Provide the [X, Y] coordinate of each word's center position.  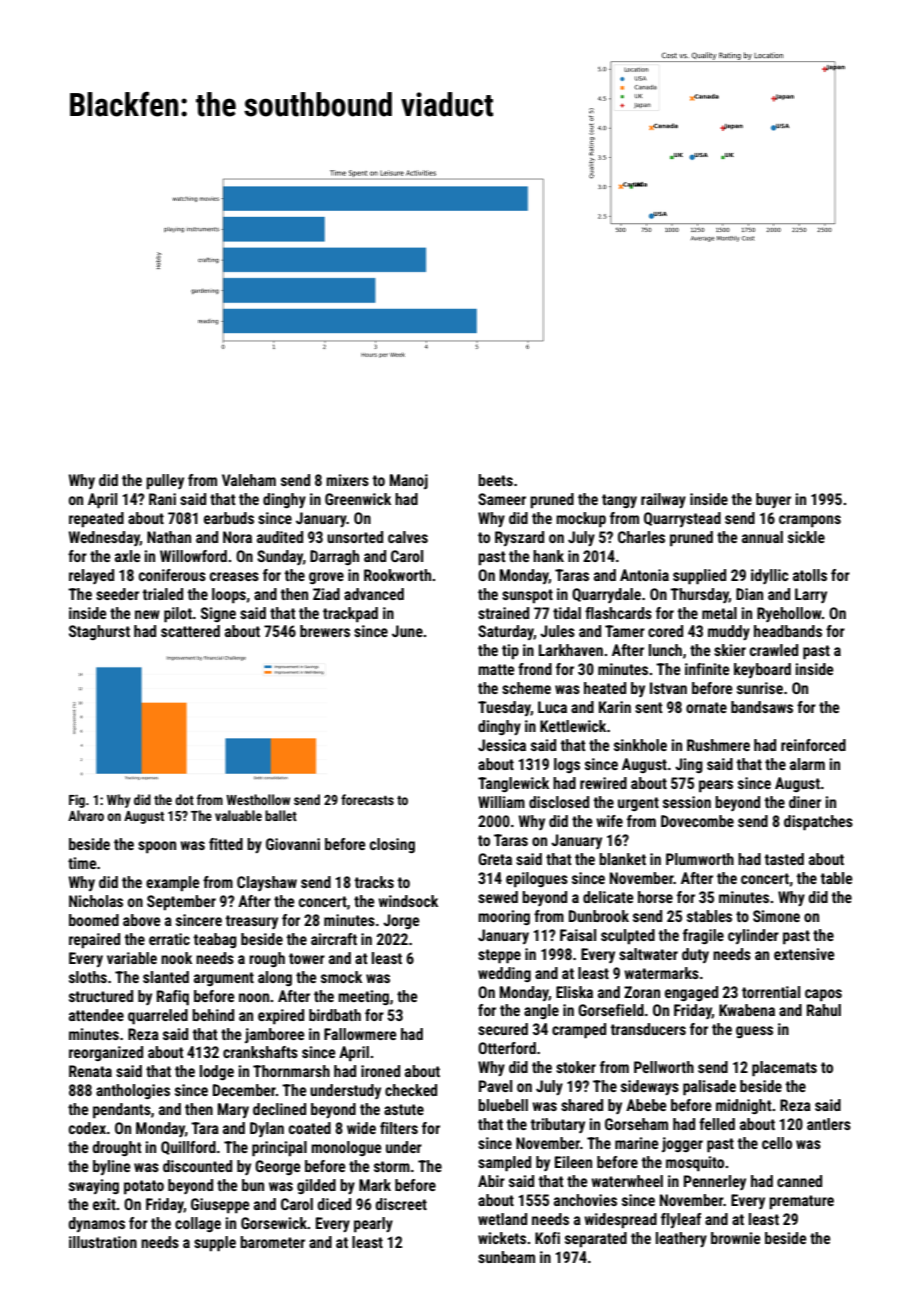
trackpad [350, 615]
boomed [94, 920]
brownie [736, 1238]
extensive [804, 954]
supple [215, 1244]
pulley [165, 482]
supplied [699, 577]
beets [495, 480]
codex [87, 1128]
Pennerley [715, 1182]
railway [663, 500]
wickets [502, 1238]
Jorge [401, 921]
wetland [502, 1219]
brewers [325, 631]
